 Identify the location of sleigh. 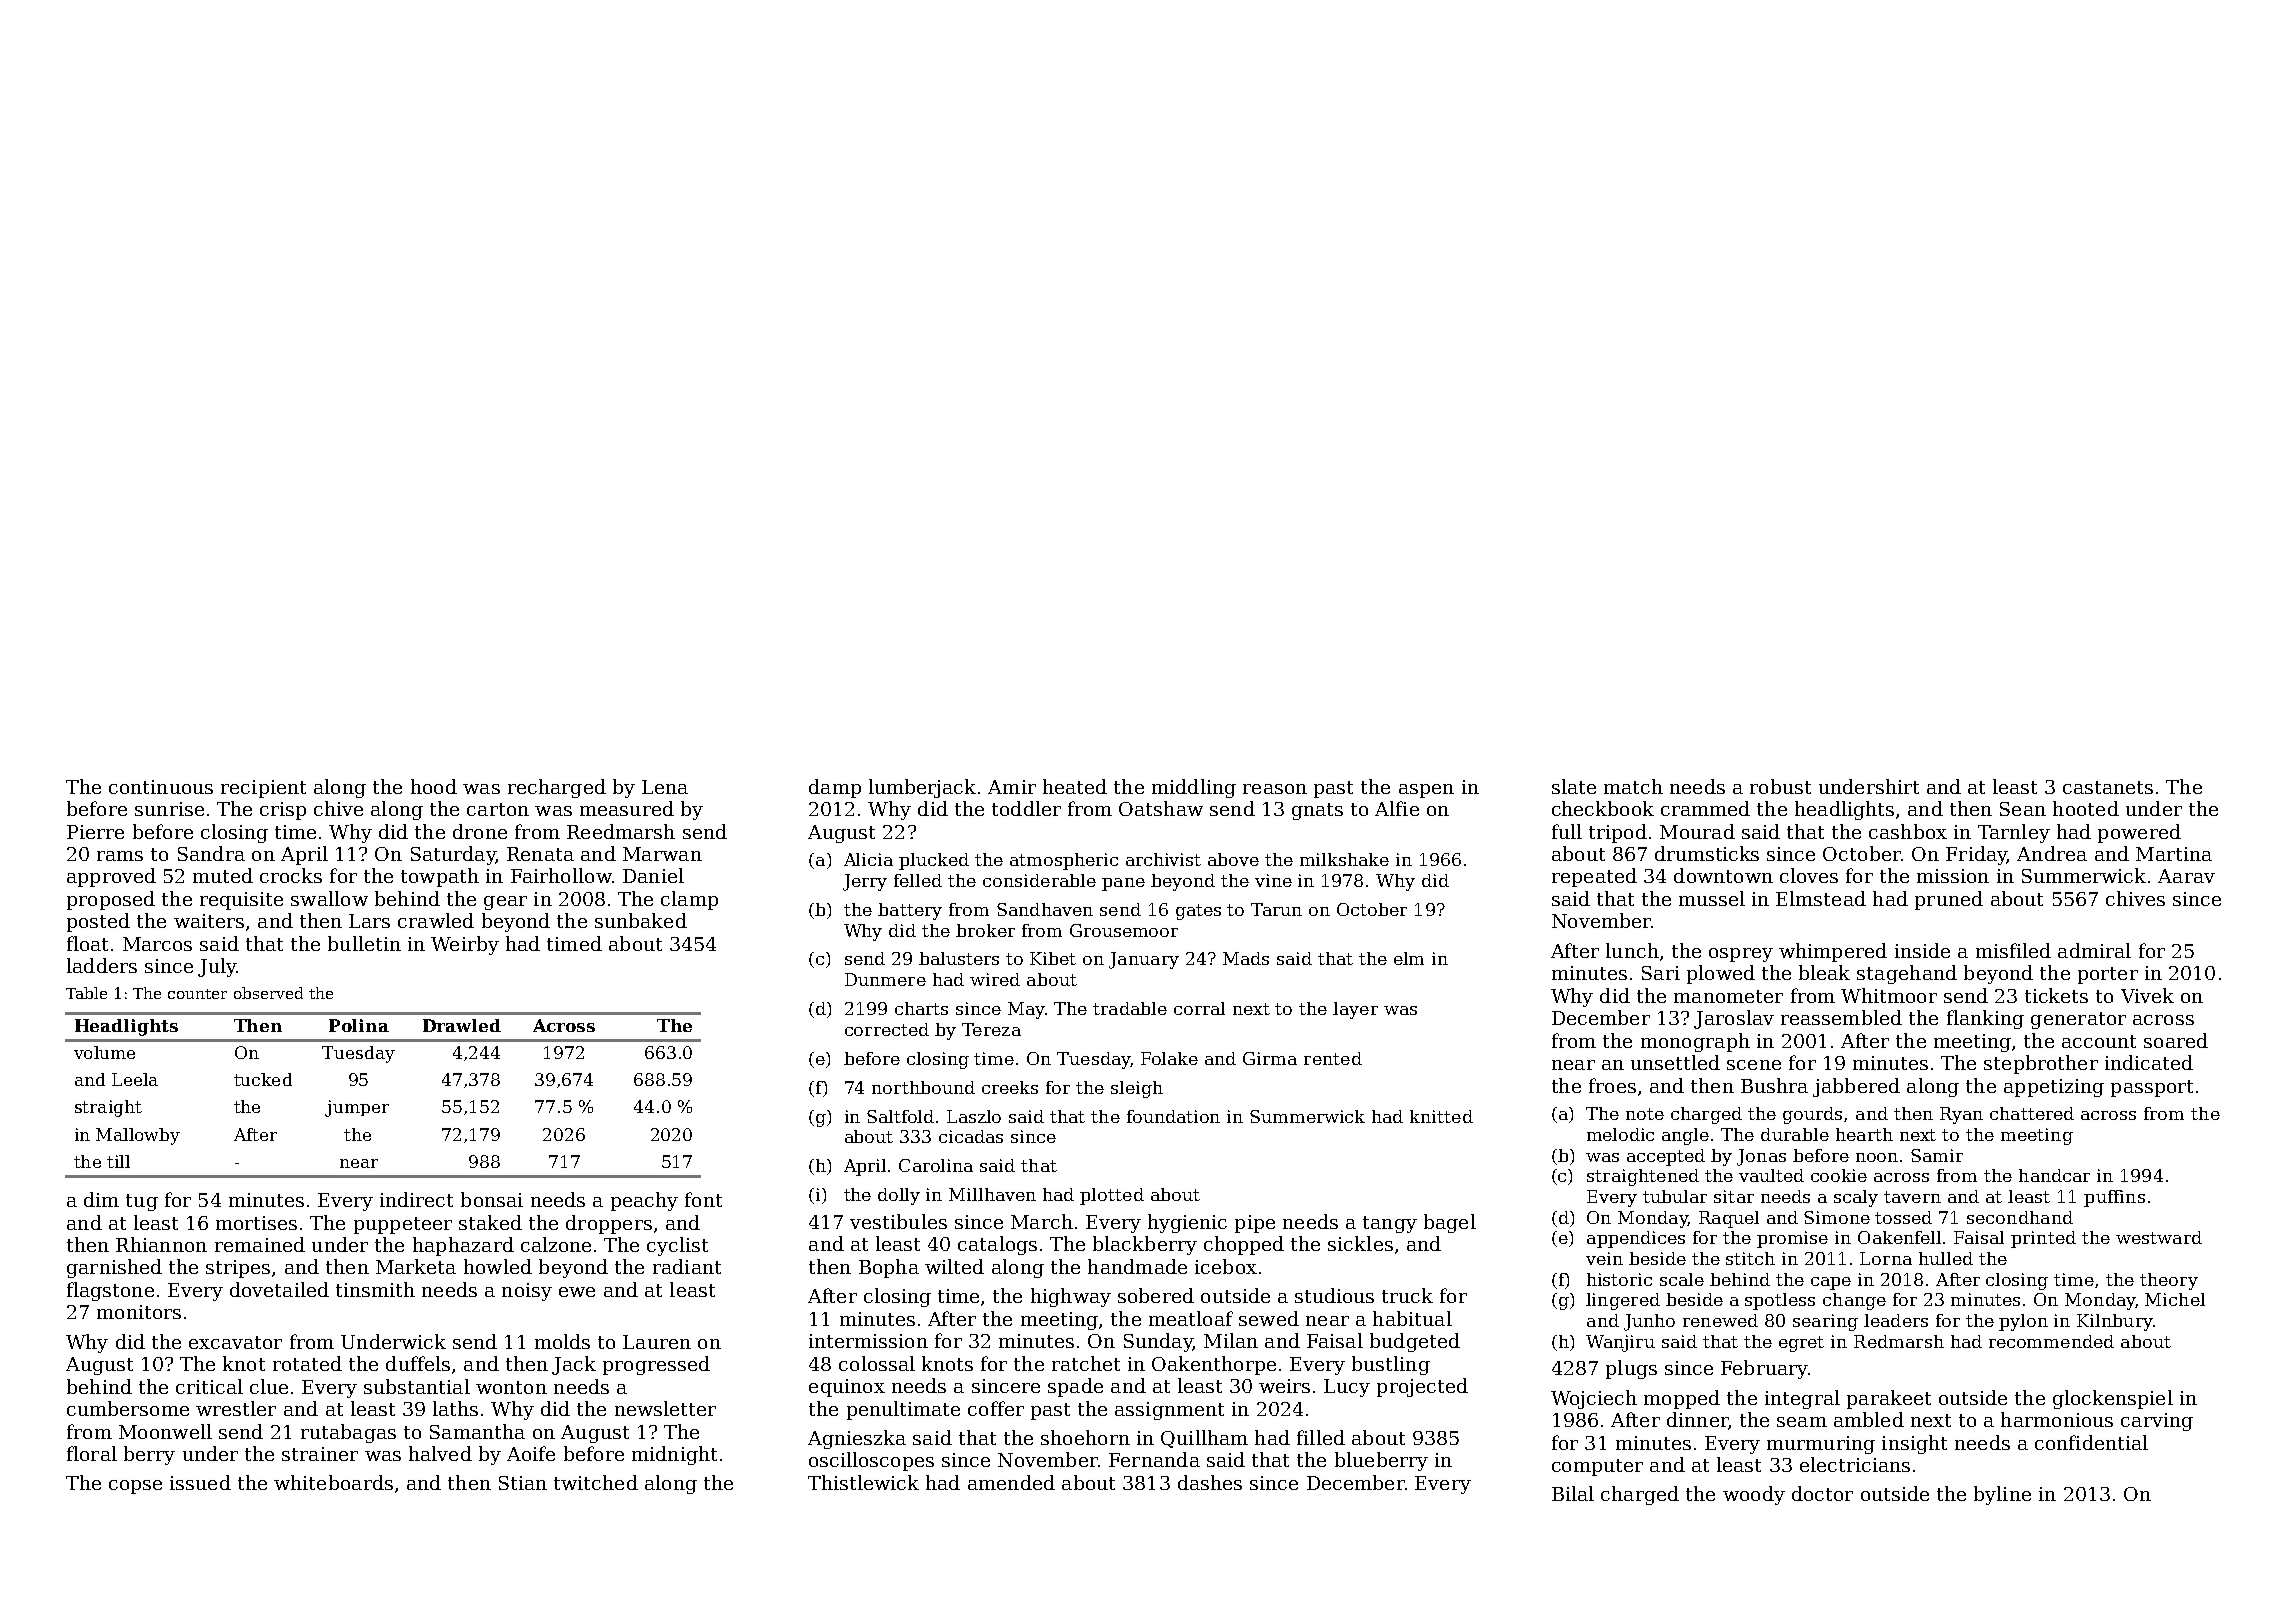
(1137, 1089).
